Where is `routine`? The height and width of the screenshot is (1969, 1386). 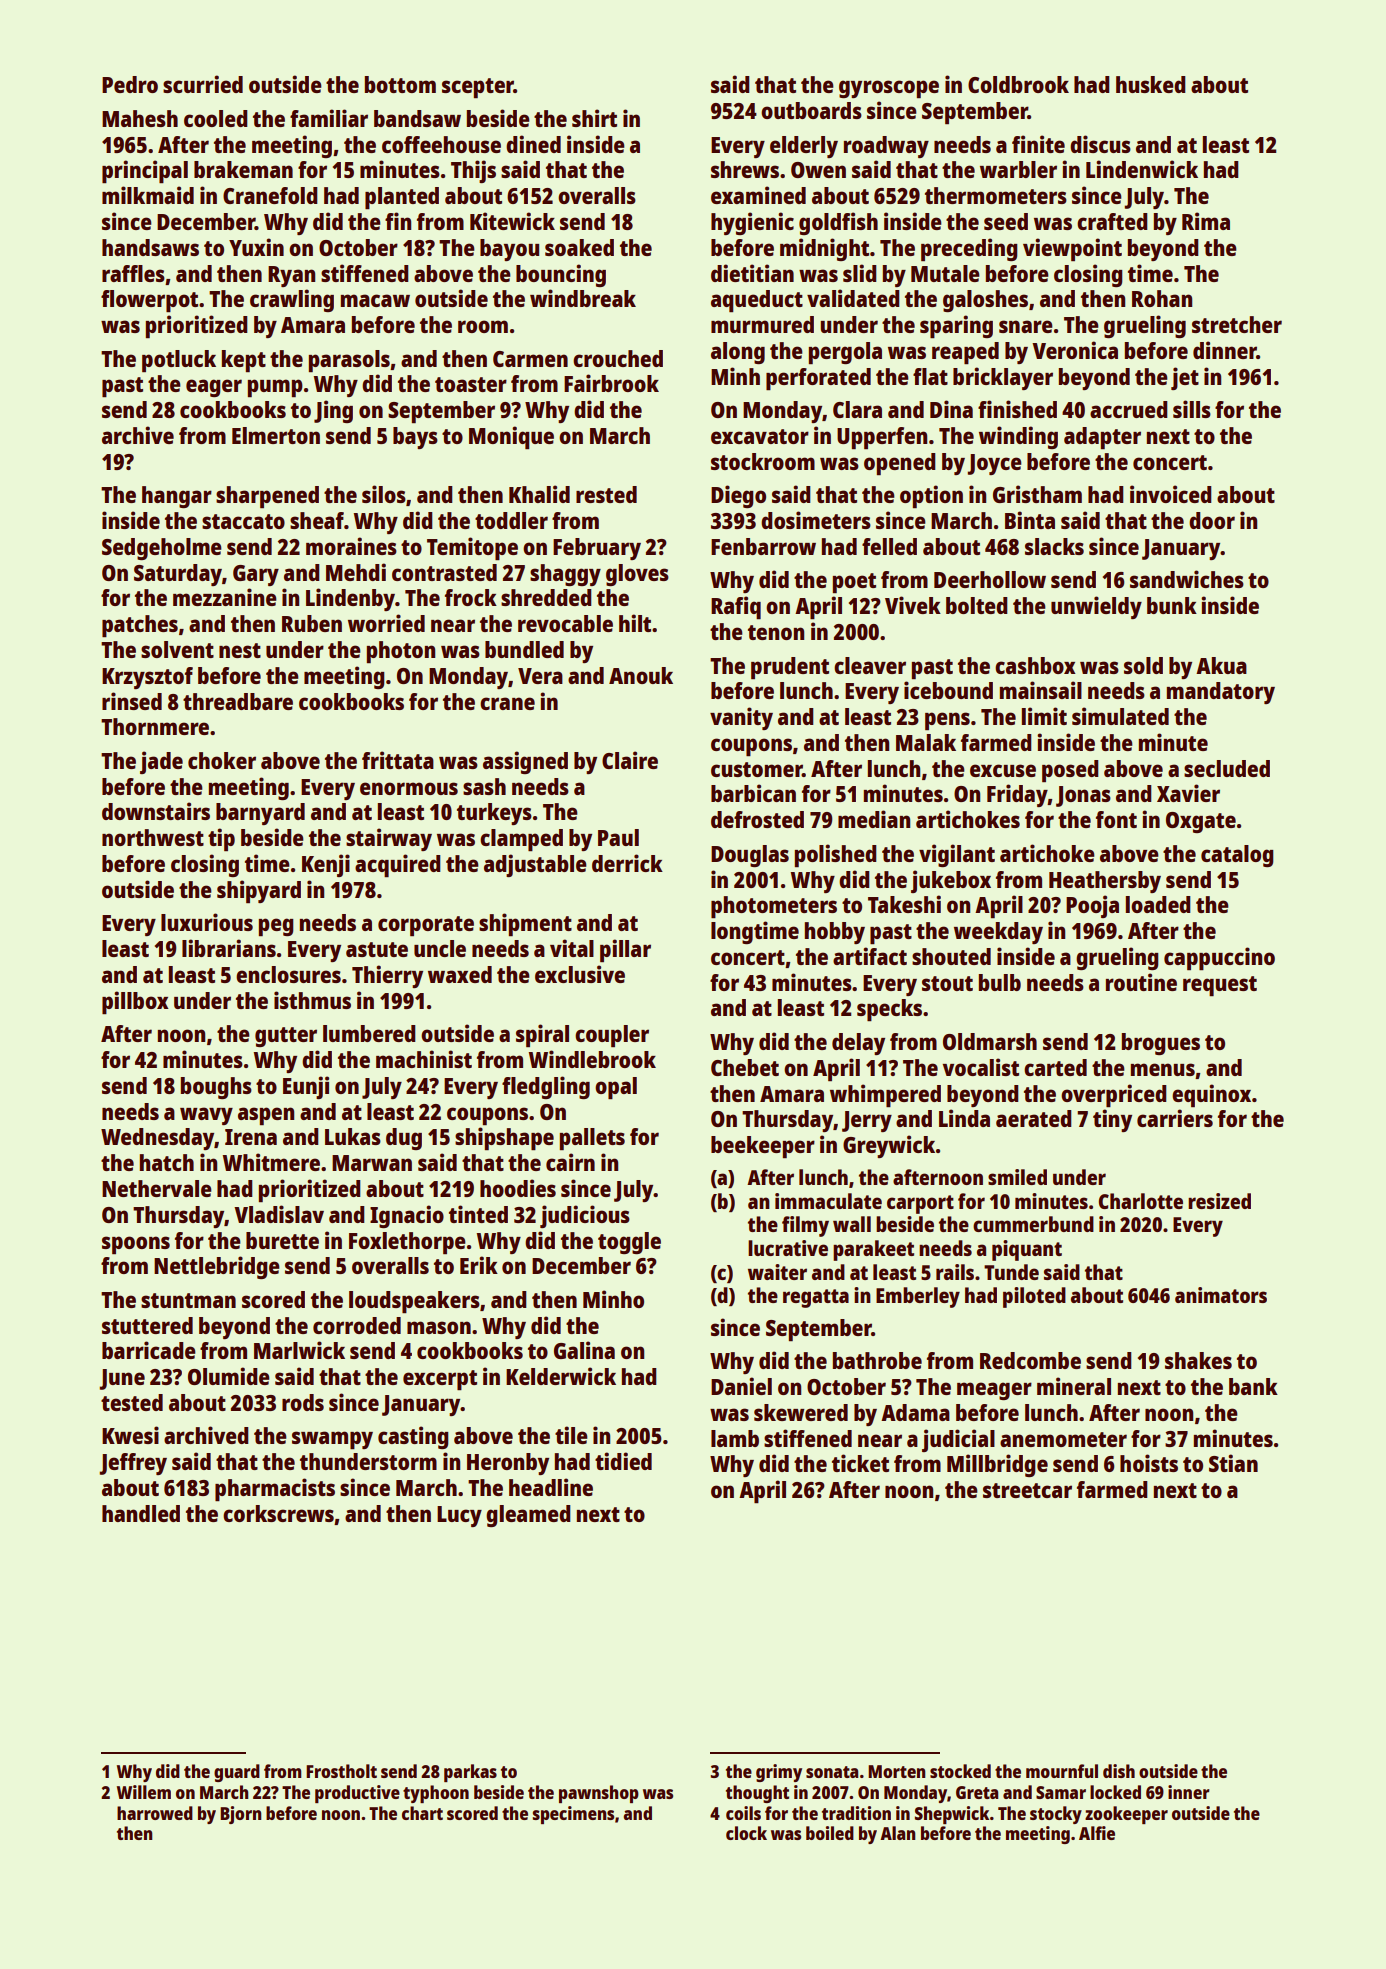
routine is located at coordinates (1141, 982).
